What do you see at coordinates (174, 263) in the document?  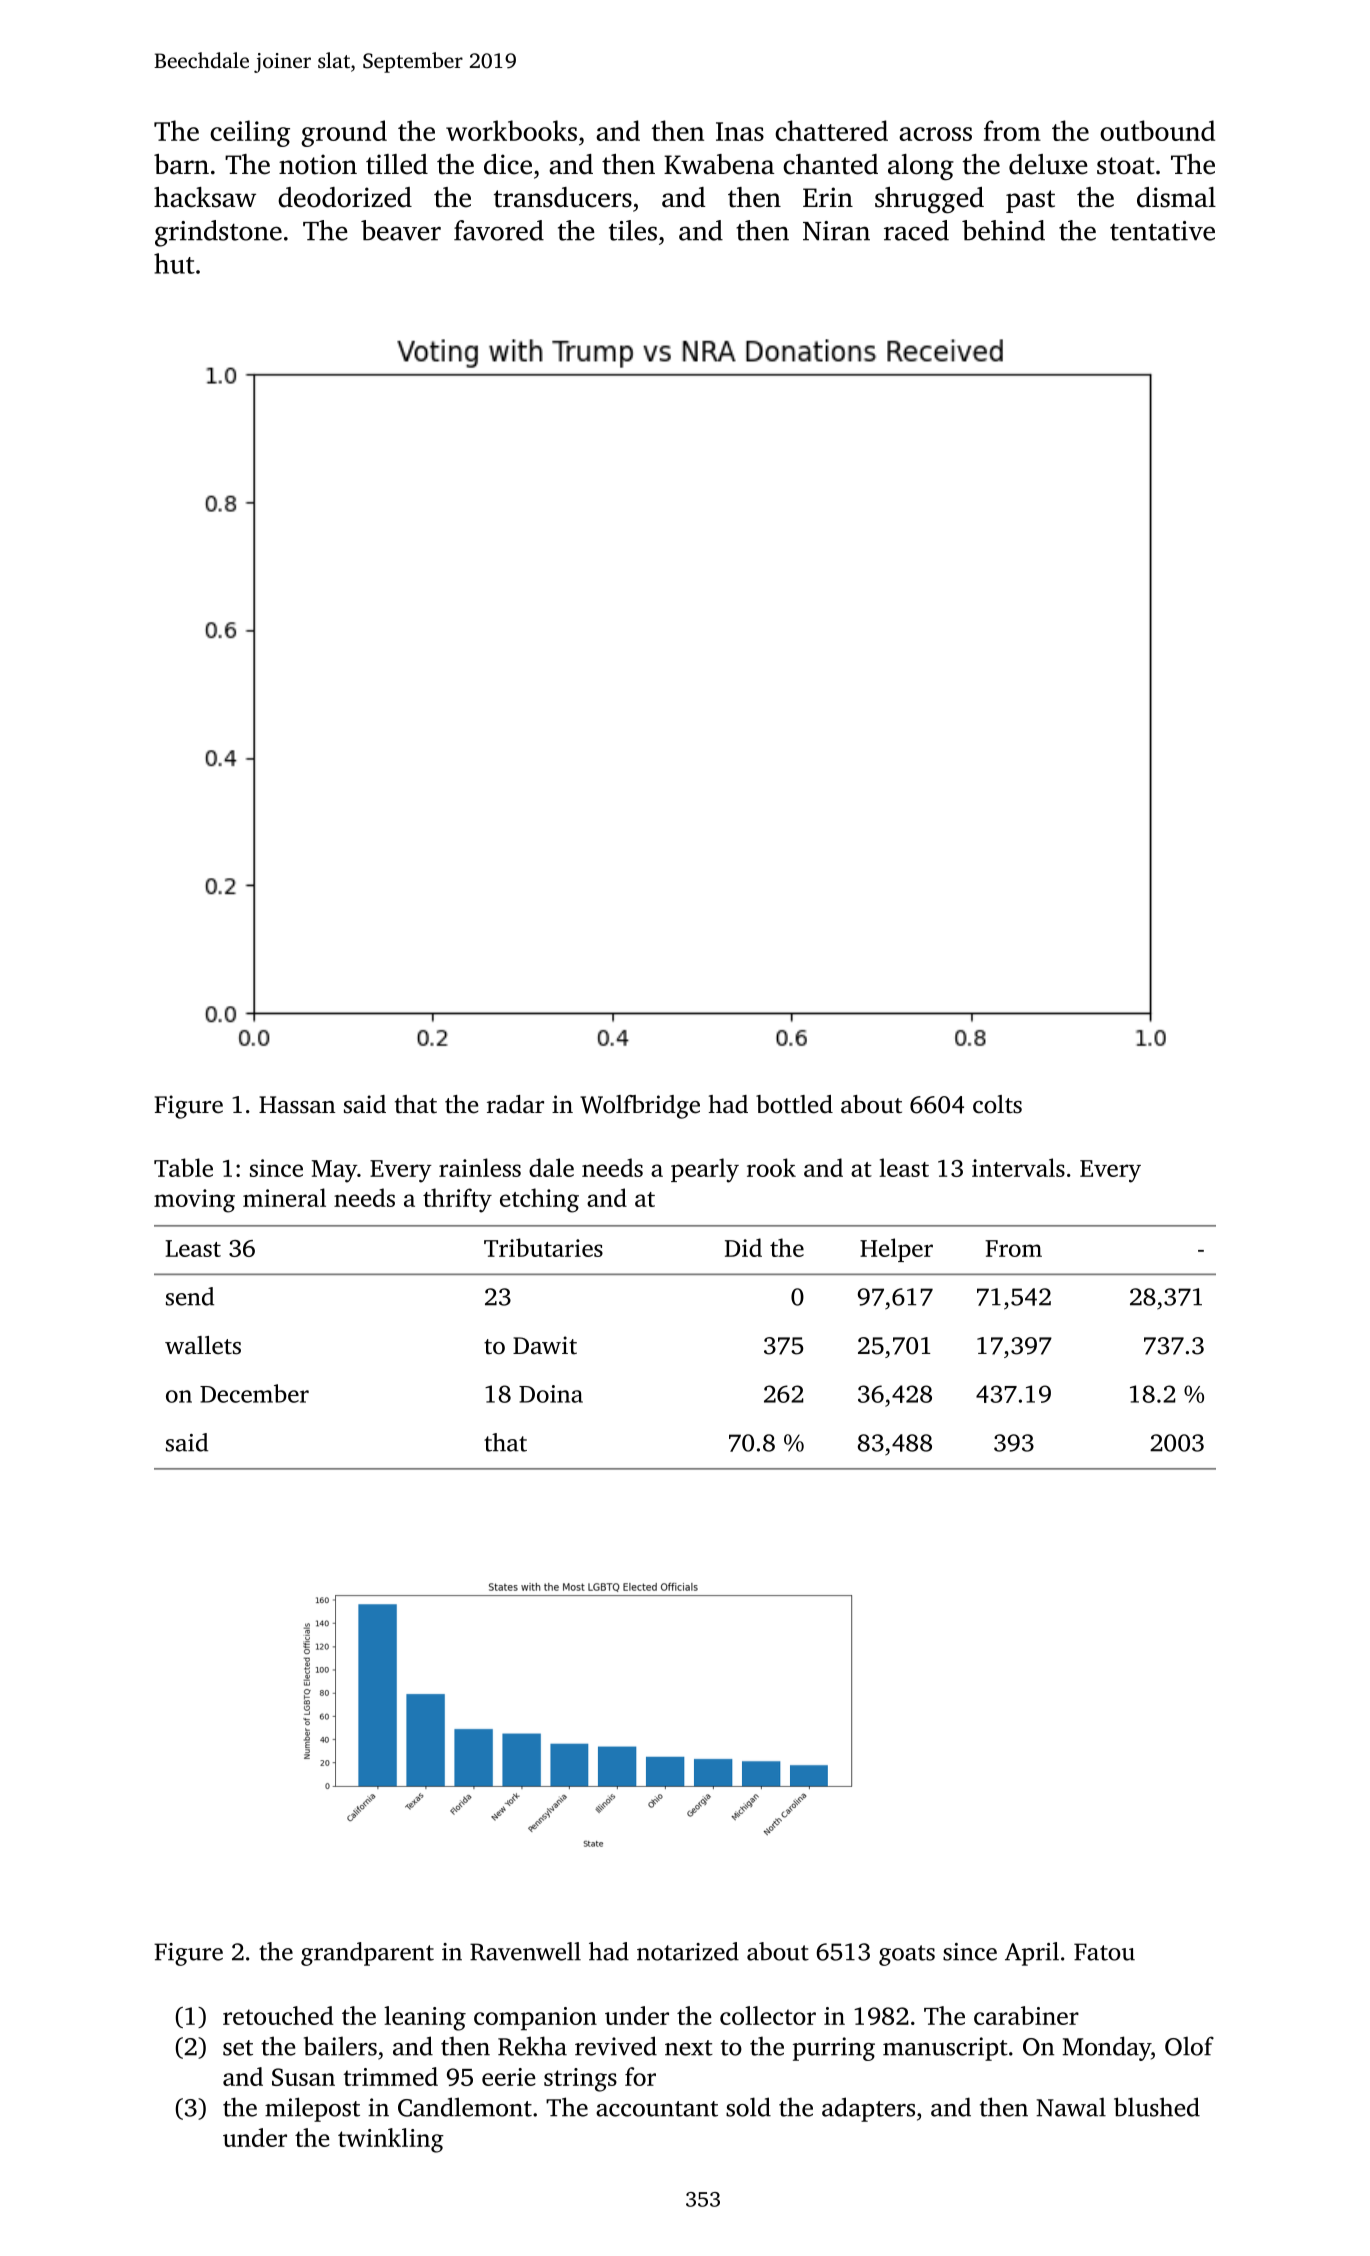 I see `hut` at bounding box center [174, 263].
